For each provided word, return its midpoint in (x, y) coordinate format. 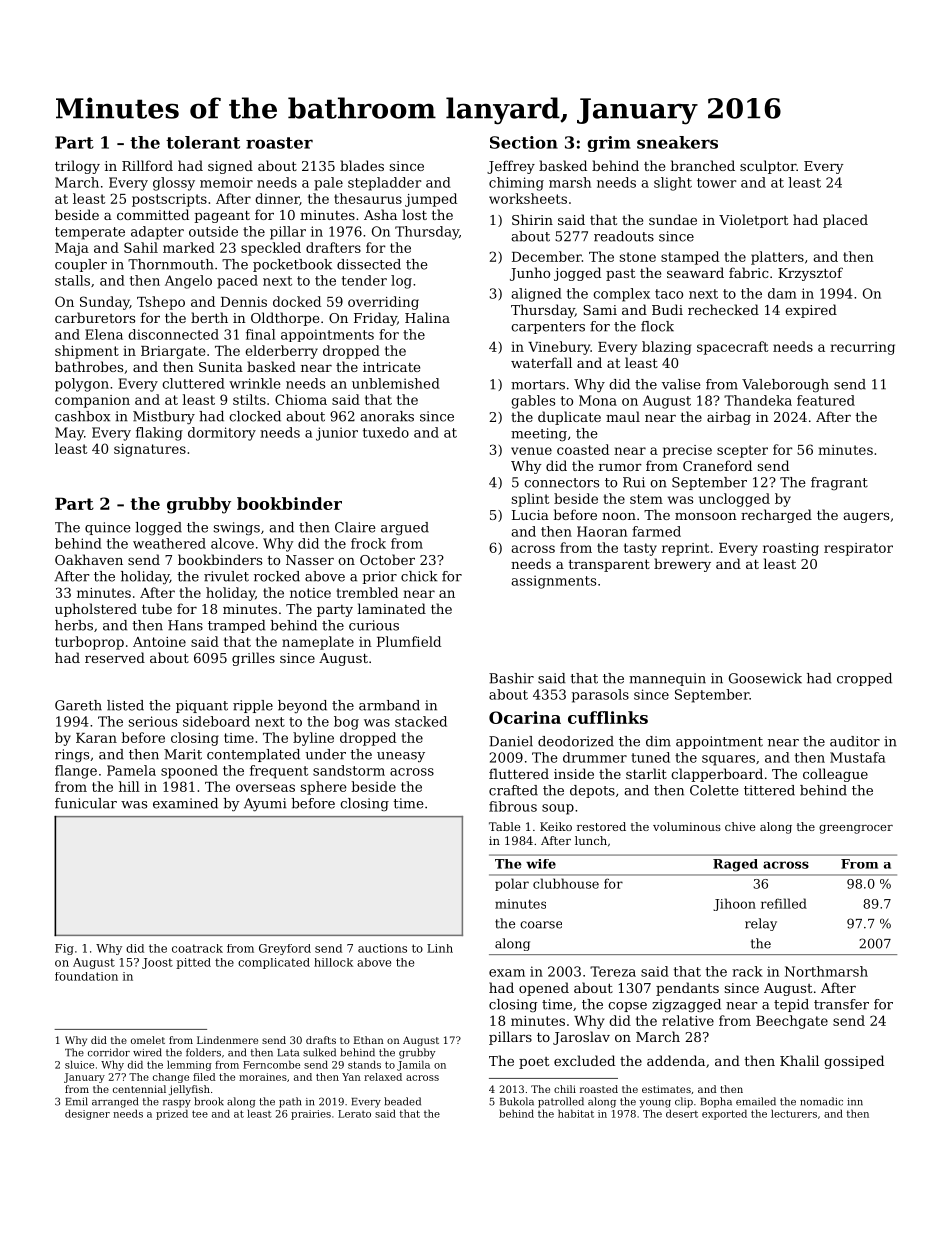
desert (682, 1114)
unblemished (396, 383)
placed (845, 221)
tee (200, 1114)
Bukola (517, 1101)
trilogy (77, 167)
